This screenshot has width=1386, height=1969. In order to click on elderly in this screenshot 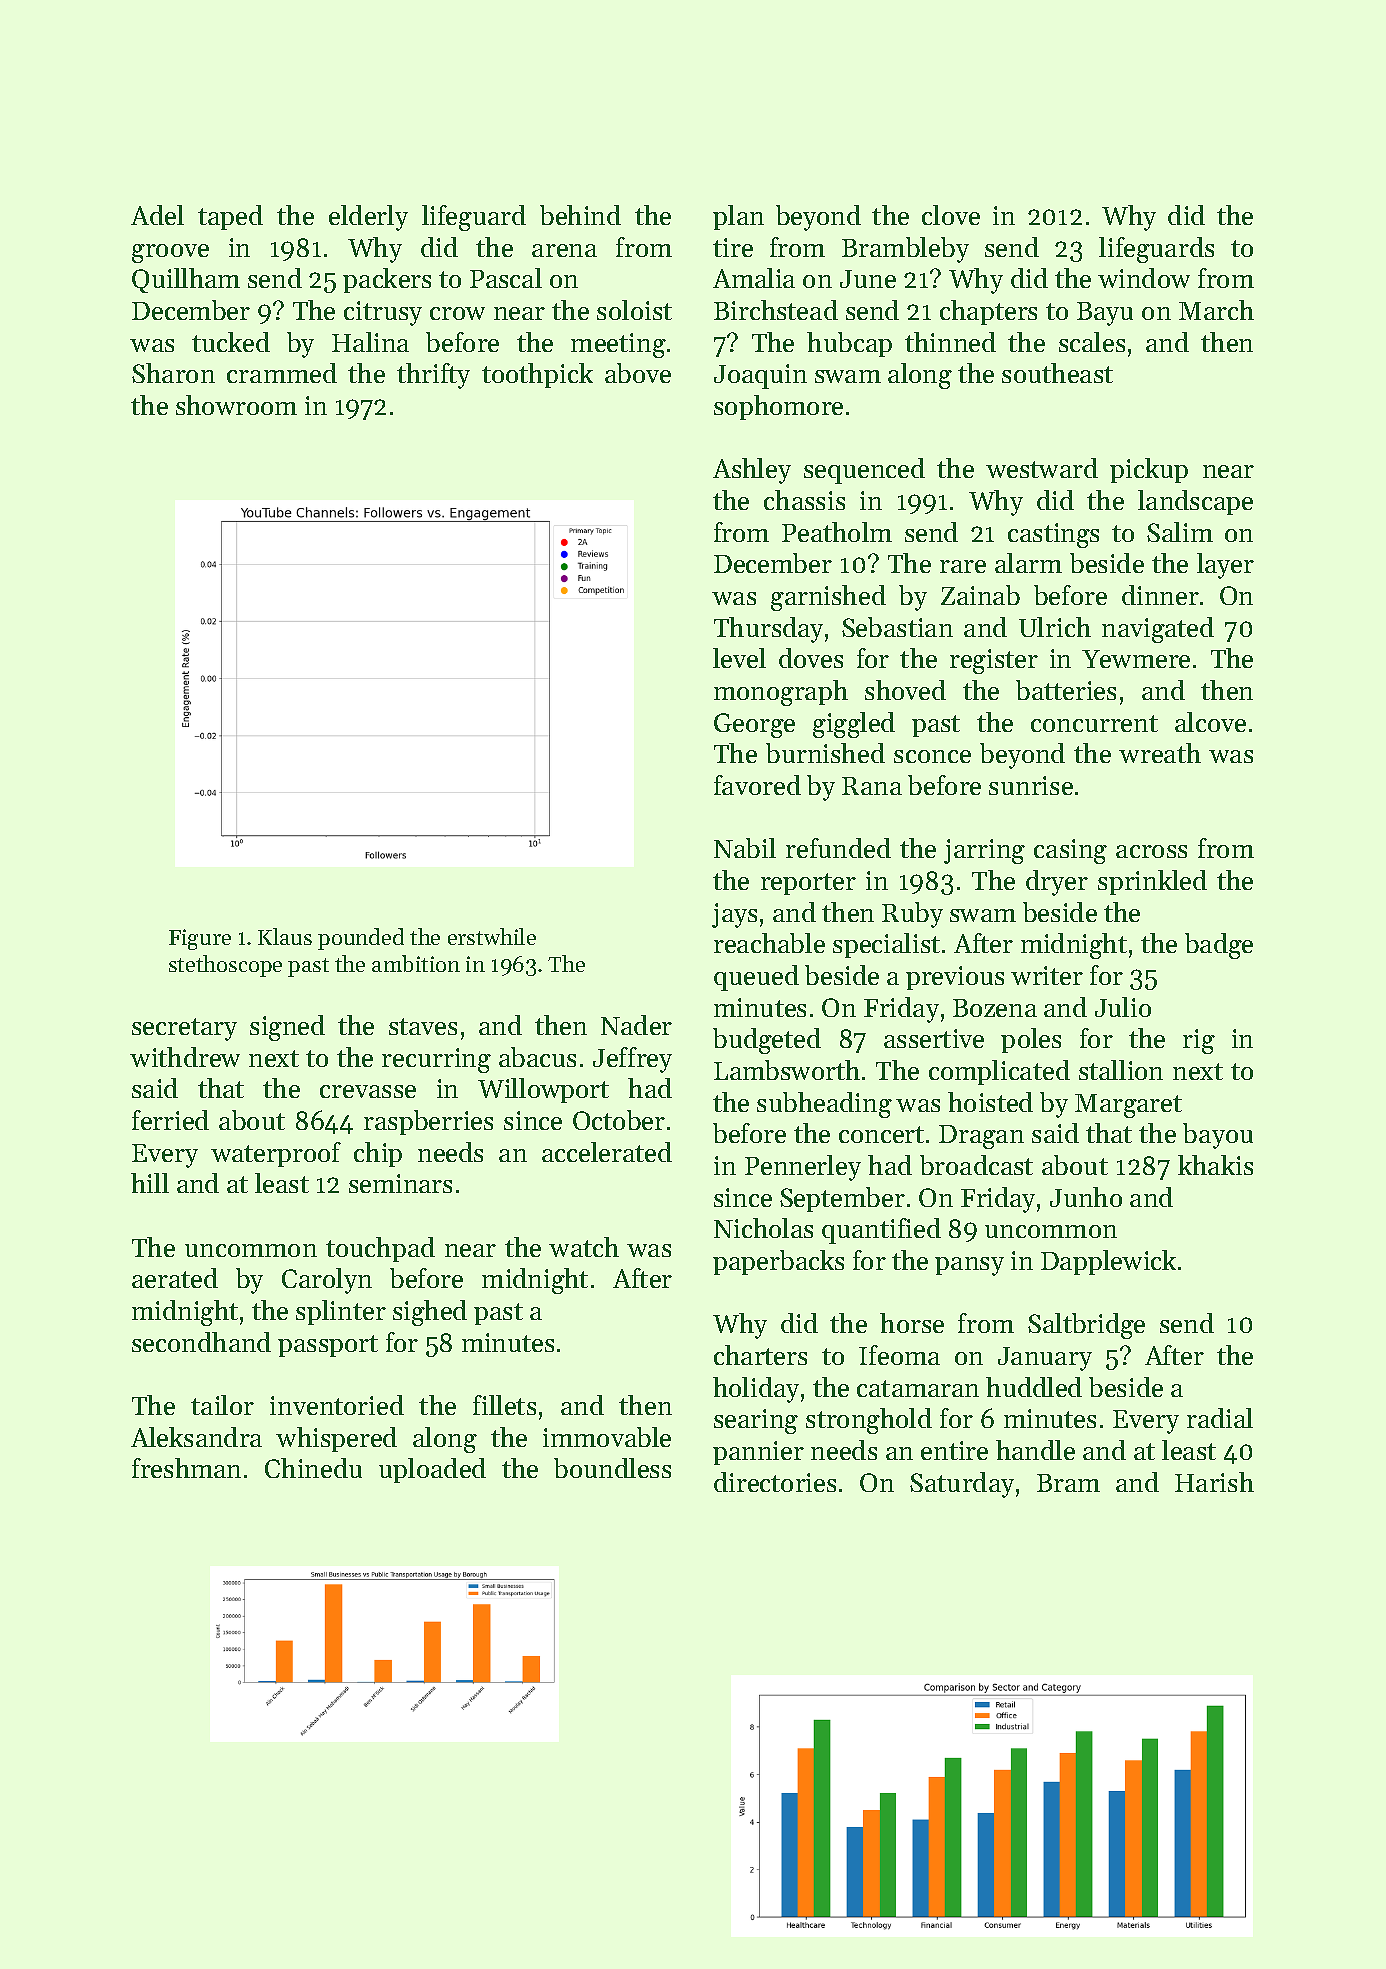, I will do `click(368, 218)`.
